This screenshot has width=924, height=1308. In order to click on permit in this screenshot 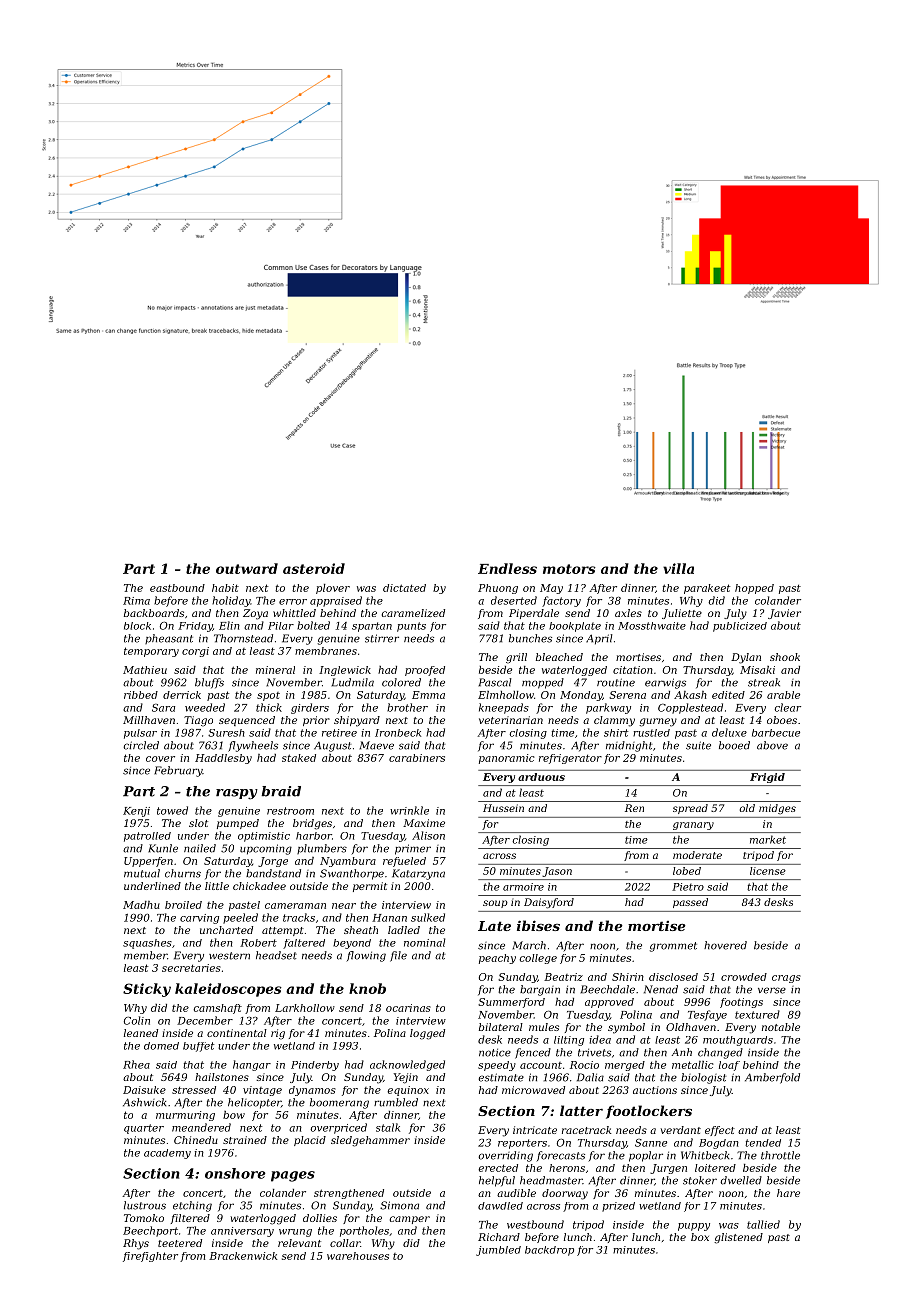, I will do `click(370, 887)`.
